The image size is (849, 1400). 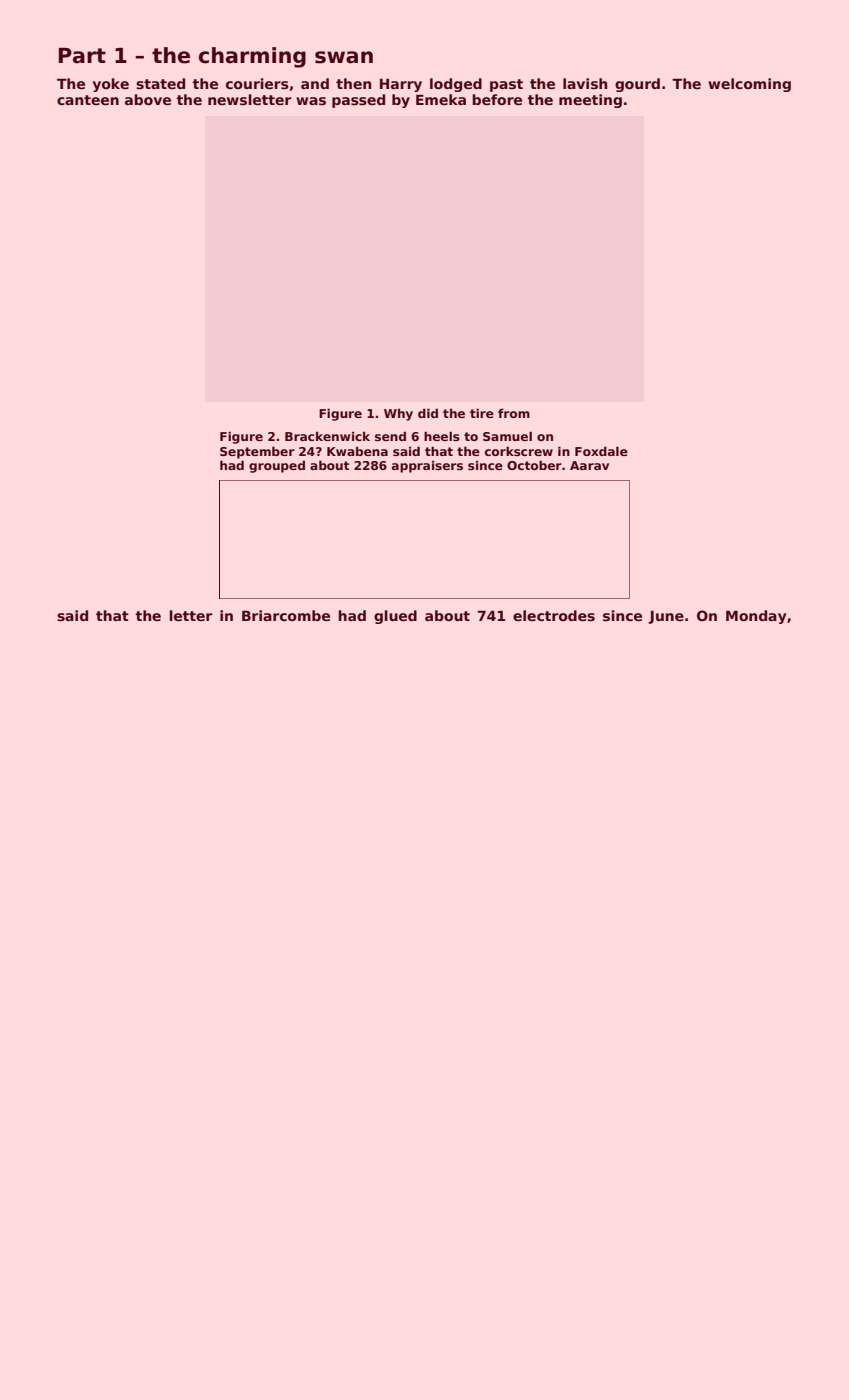 I want to click on welcoming, so click(x=749, y=85).
